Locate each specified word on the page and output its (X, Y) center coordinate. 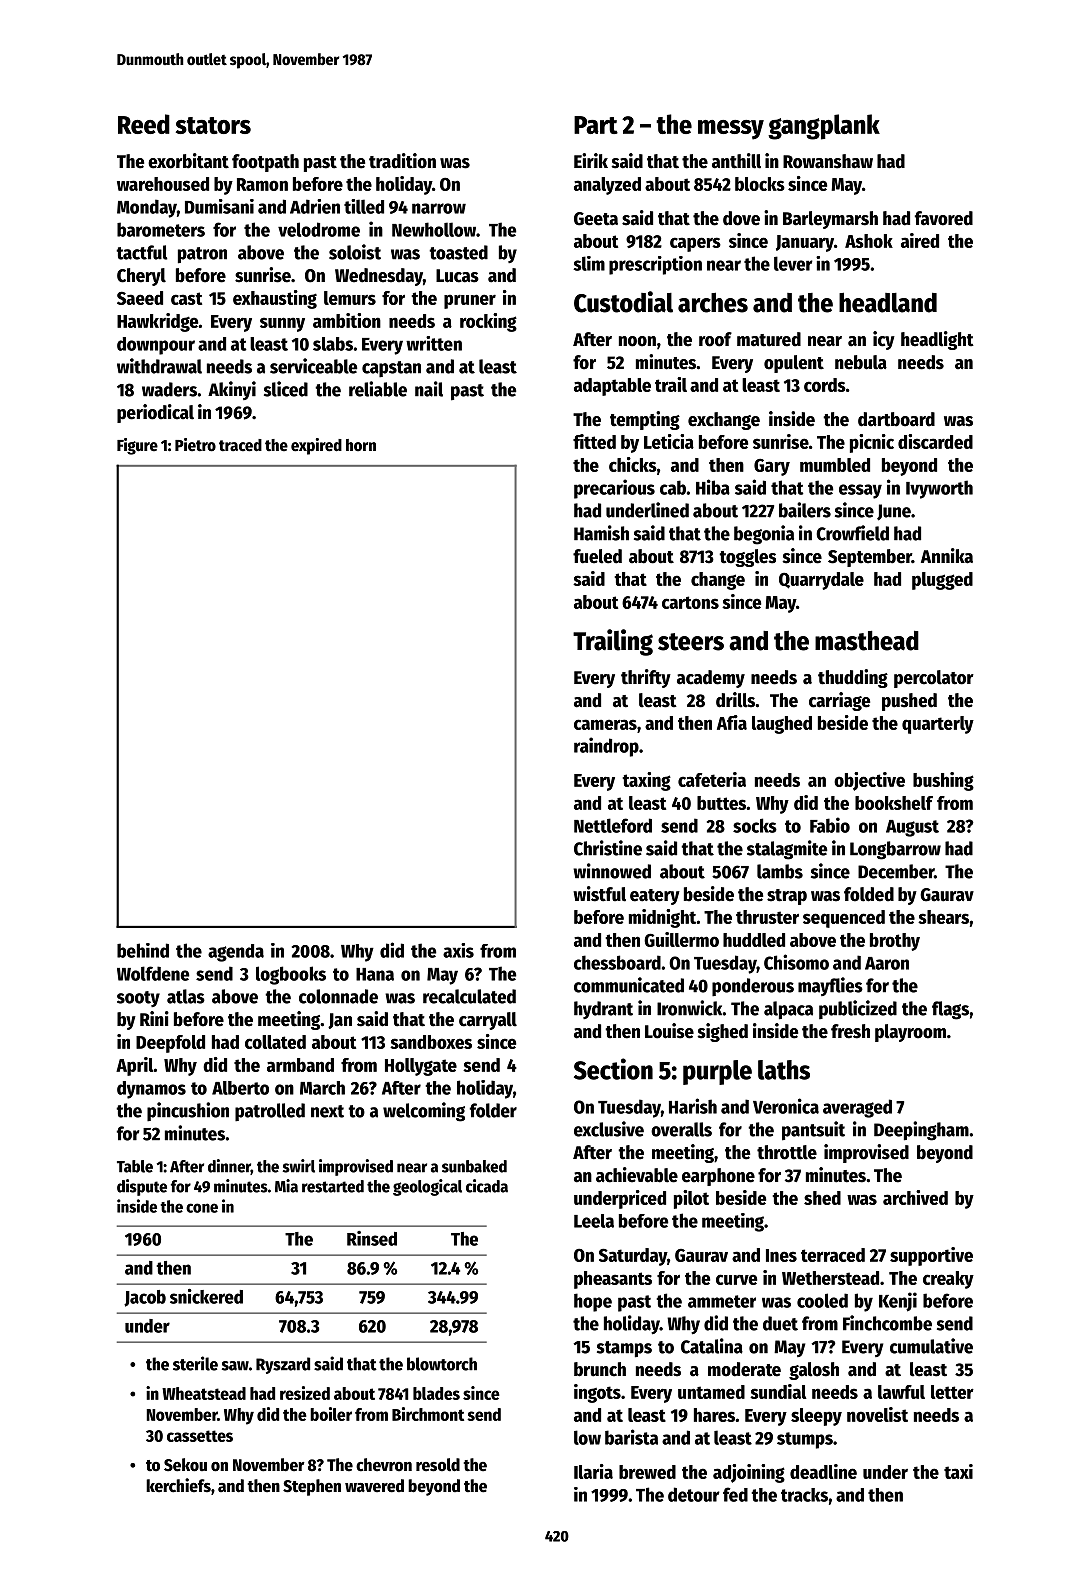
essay (860, 491)
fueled (597, 556)
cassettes (200, 1436)
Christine (608, 848)
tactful (141, 252)
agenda (236, 953)
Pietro (195, 445)
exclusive (609, 1129)
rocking (488, 322)
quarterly (938, 725)
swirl (299, 1166)
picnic (872, 443)
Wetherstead (830, 1278)
